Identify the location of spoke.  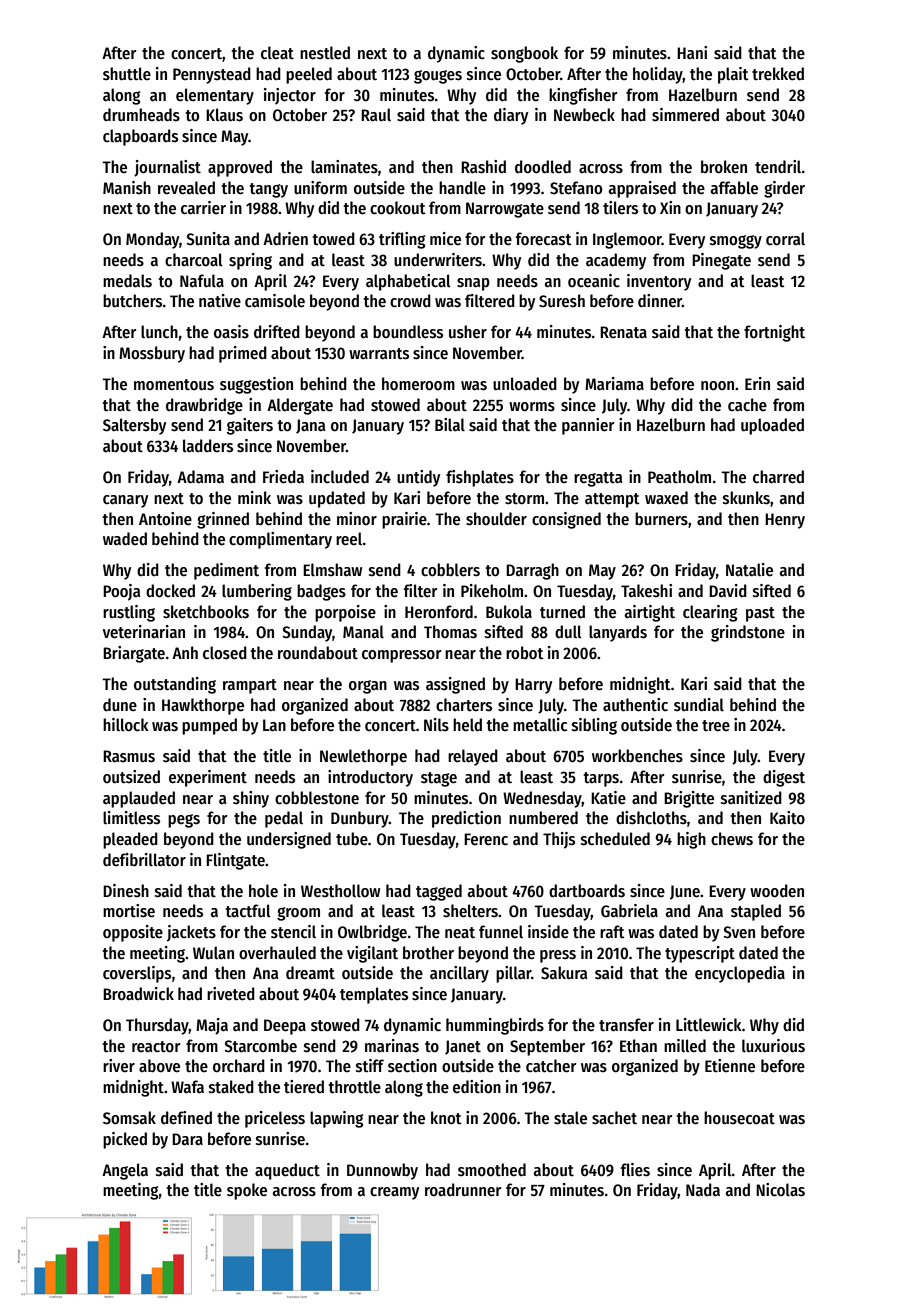
(247, 1191).
